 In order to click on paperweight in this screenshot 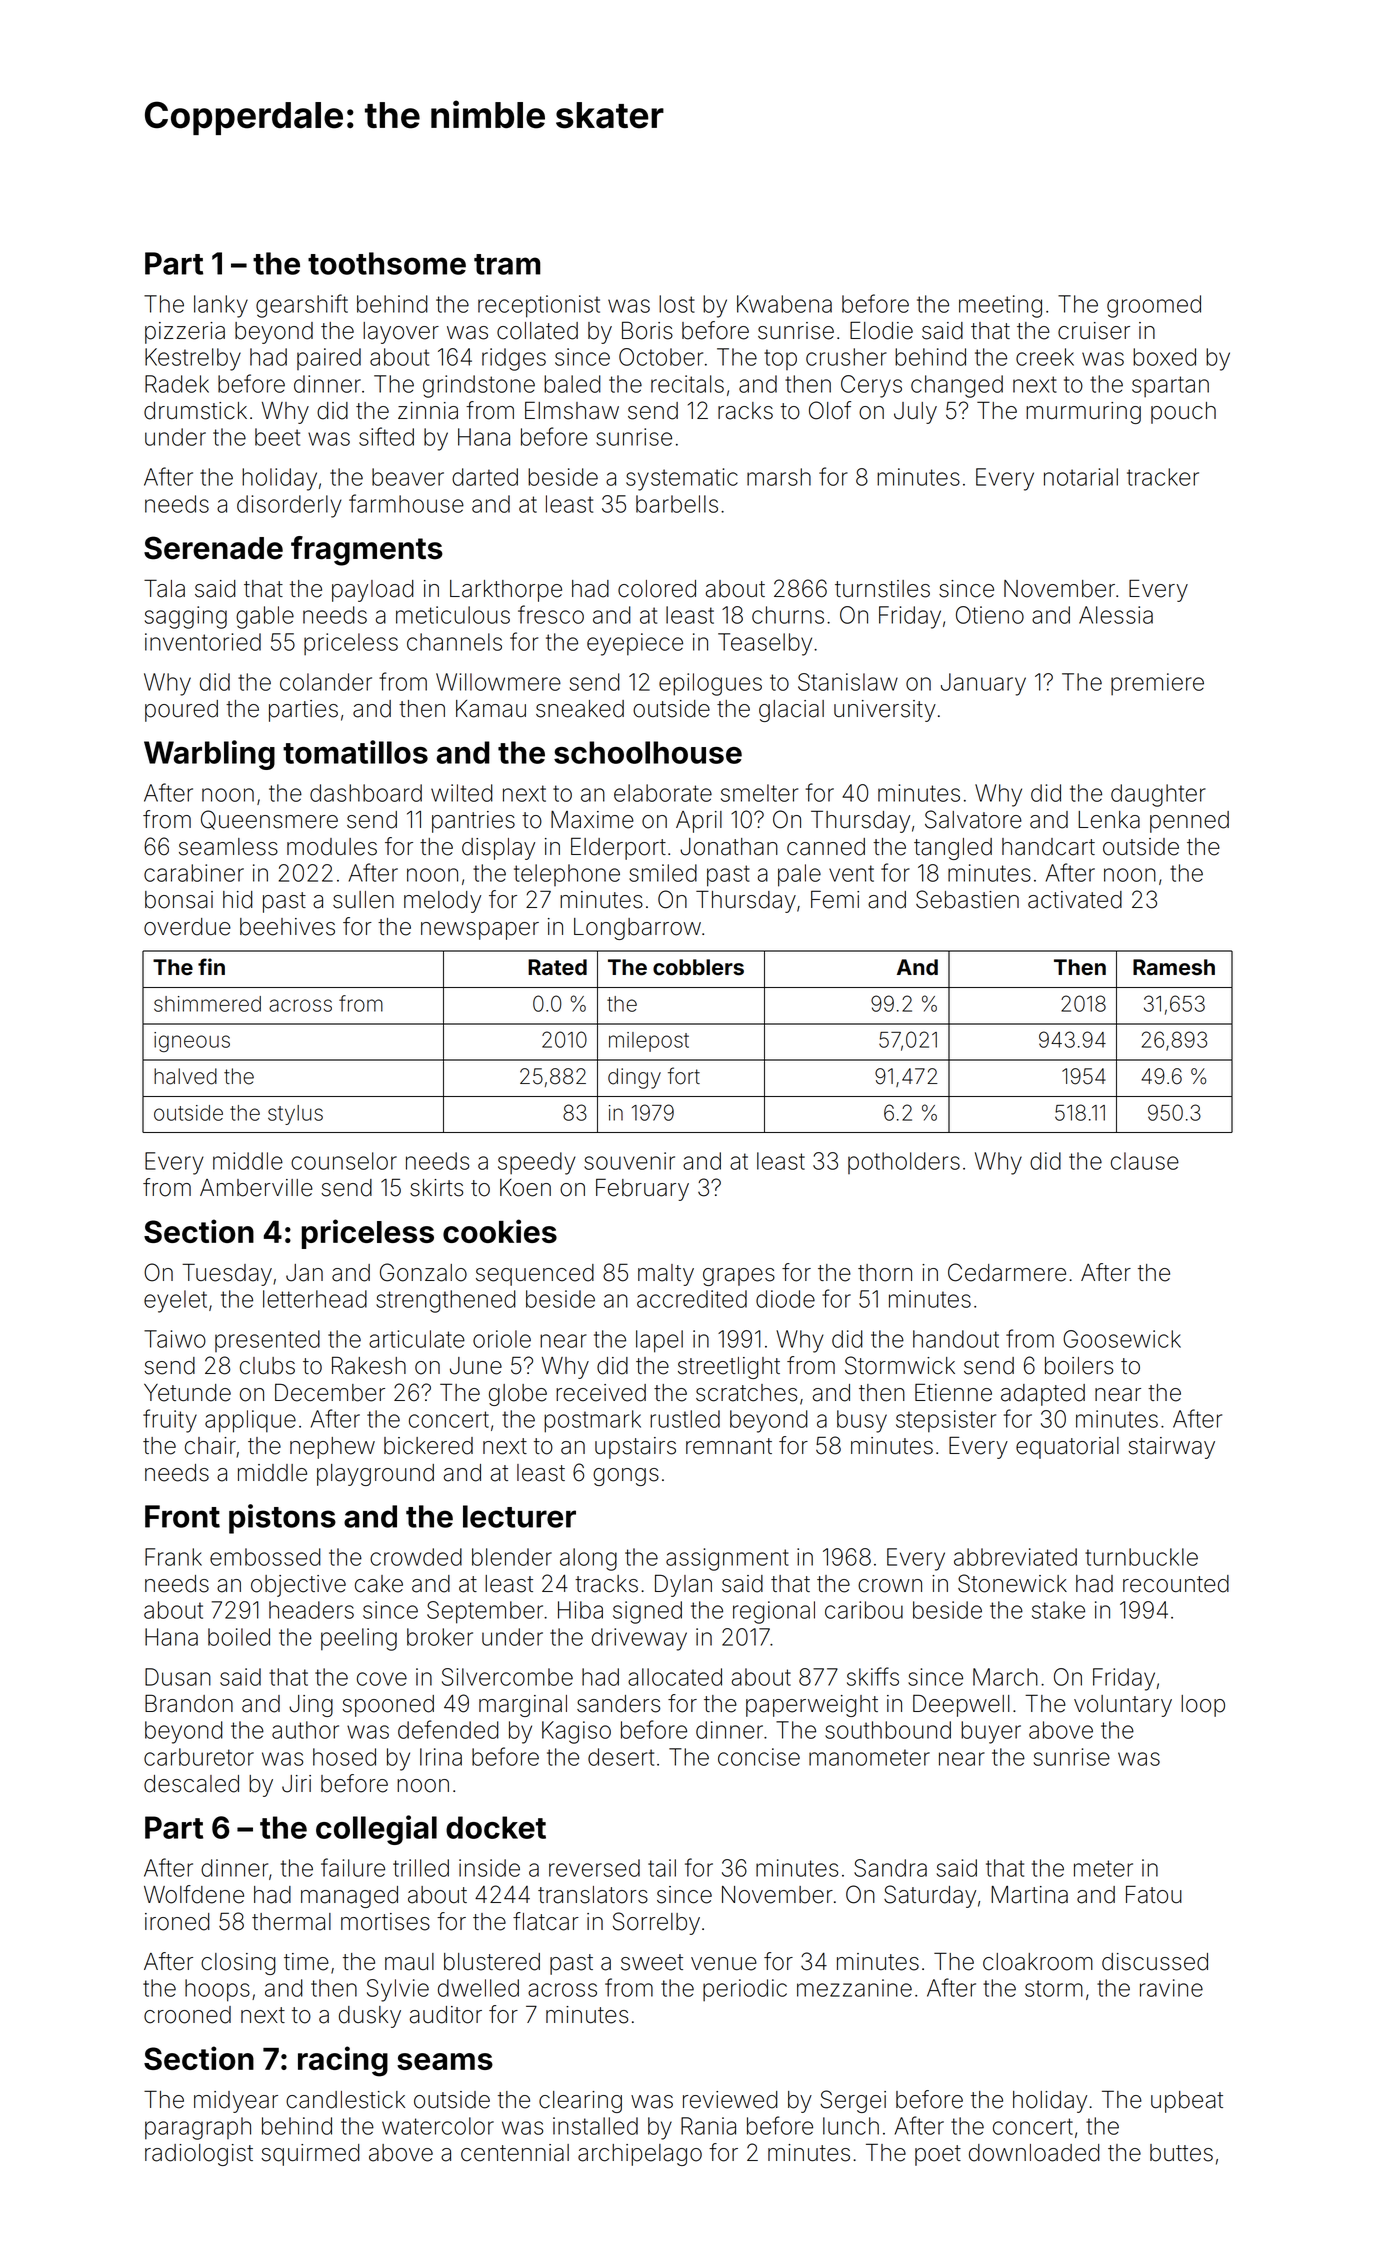, I will do `click(812, 1706)`.
